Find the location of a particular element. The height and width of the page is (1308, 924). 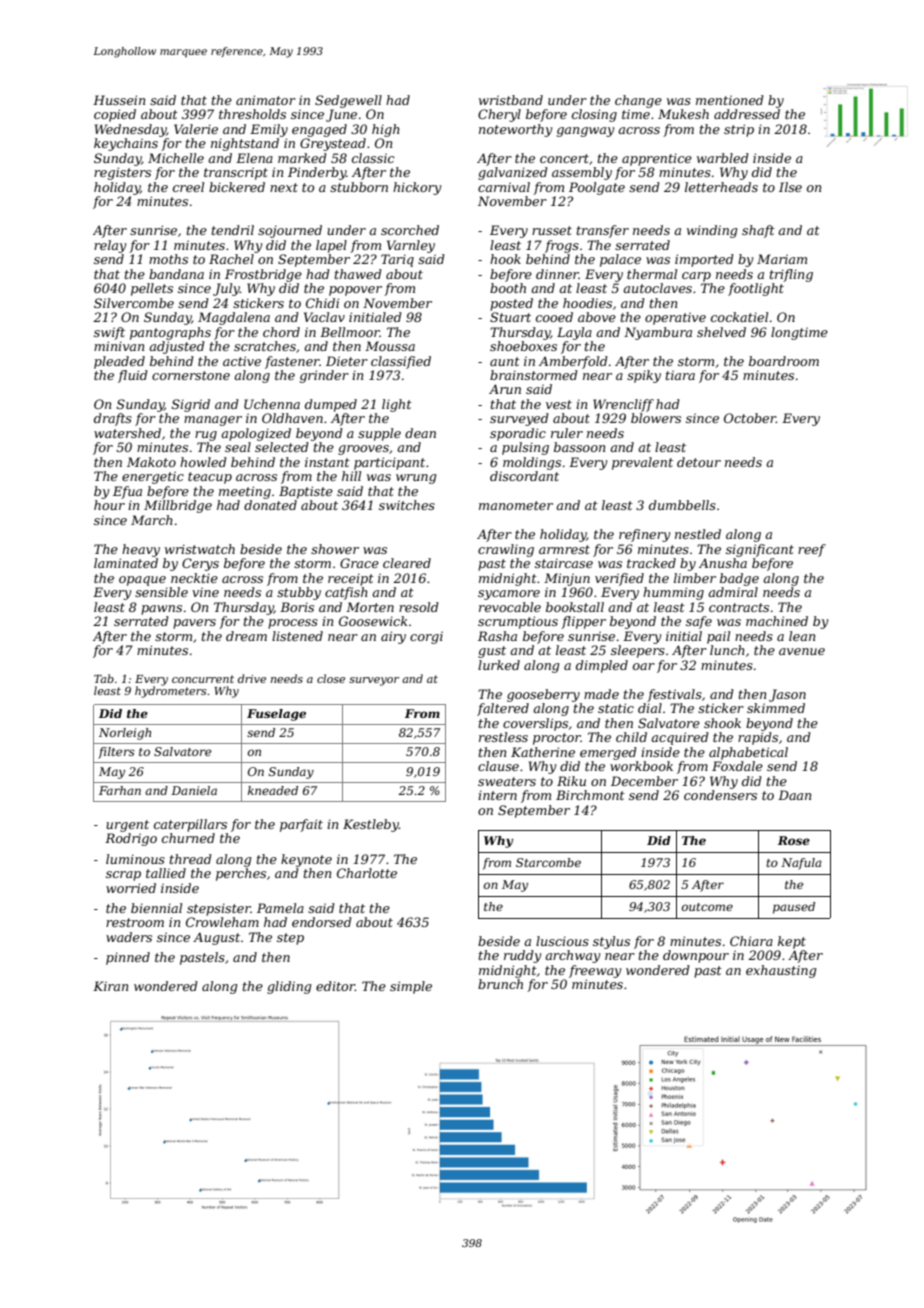

faltered is located at coordinates (503, 709).
